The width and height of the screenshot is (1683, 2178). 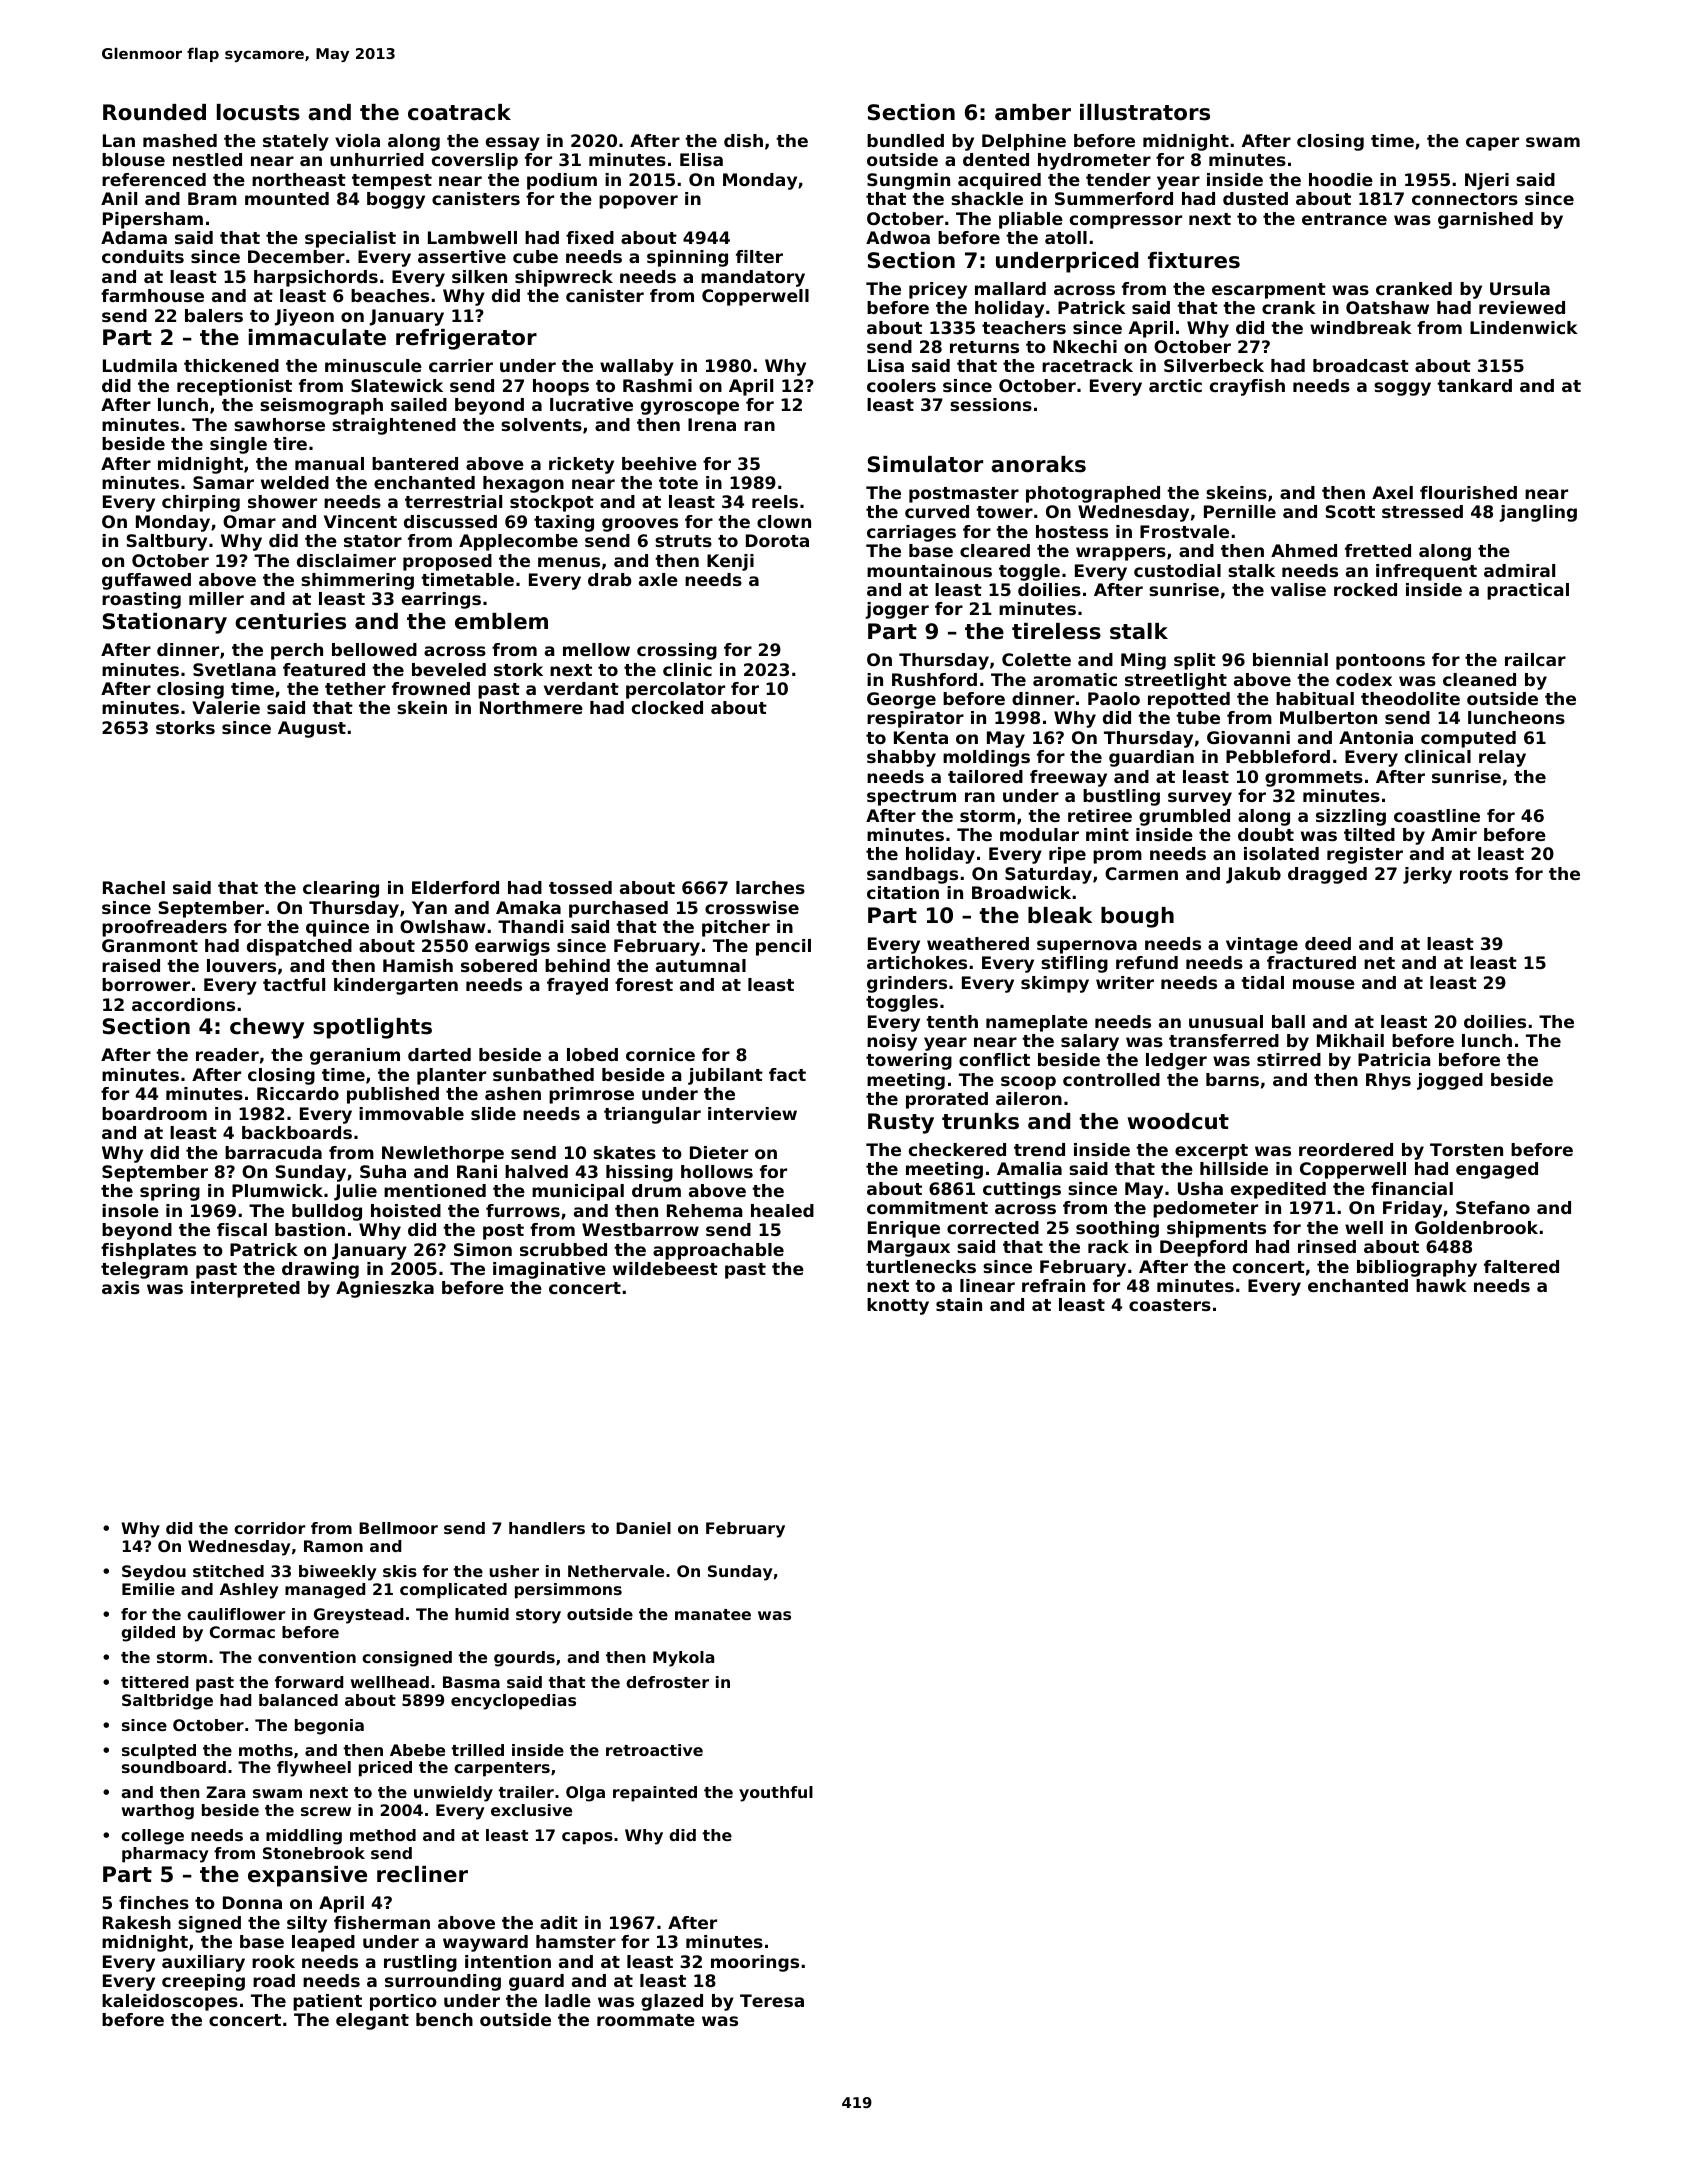 I want to click on kaleidoscopes, so click(x=170, y=2002).
